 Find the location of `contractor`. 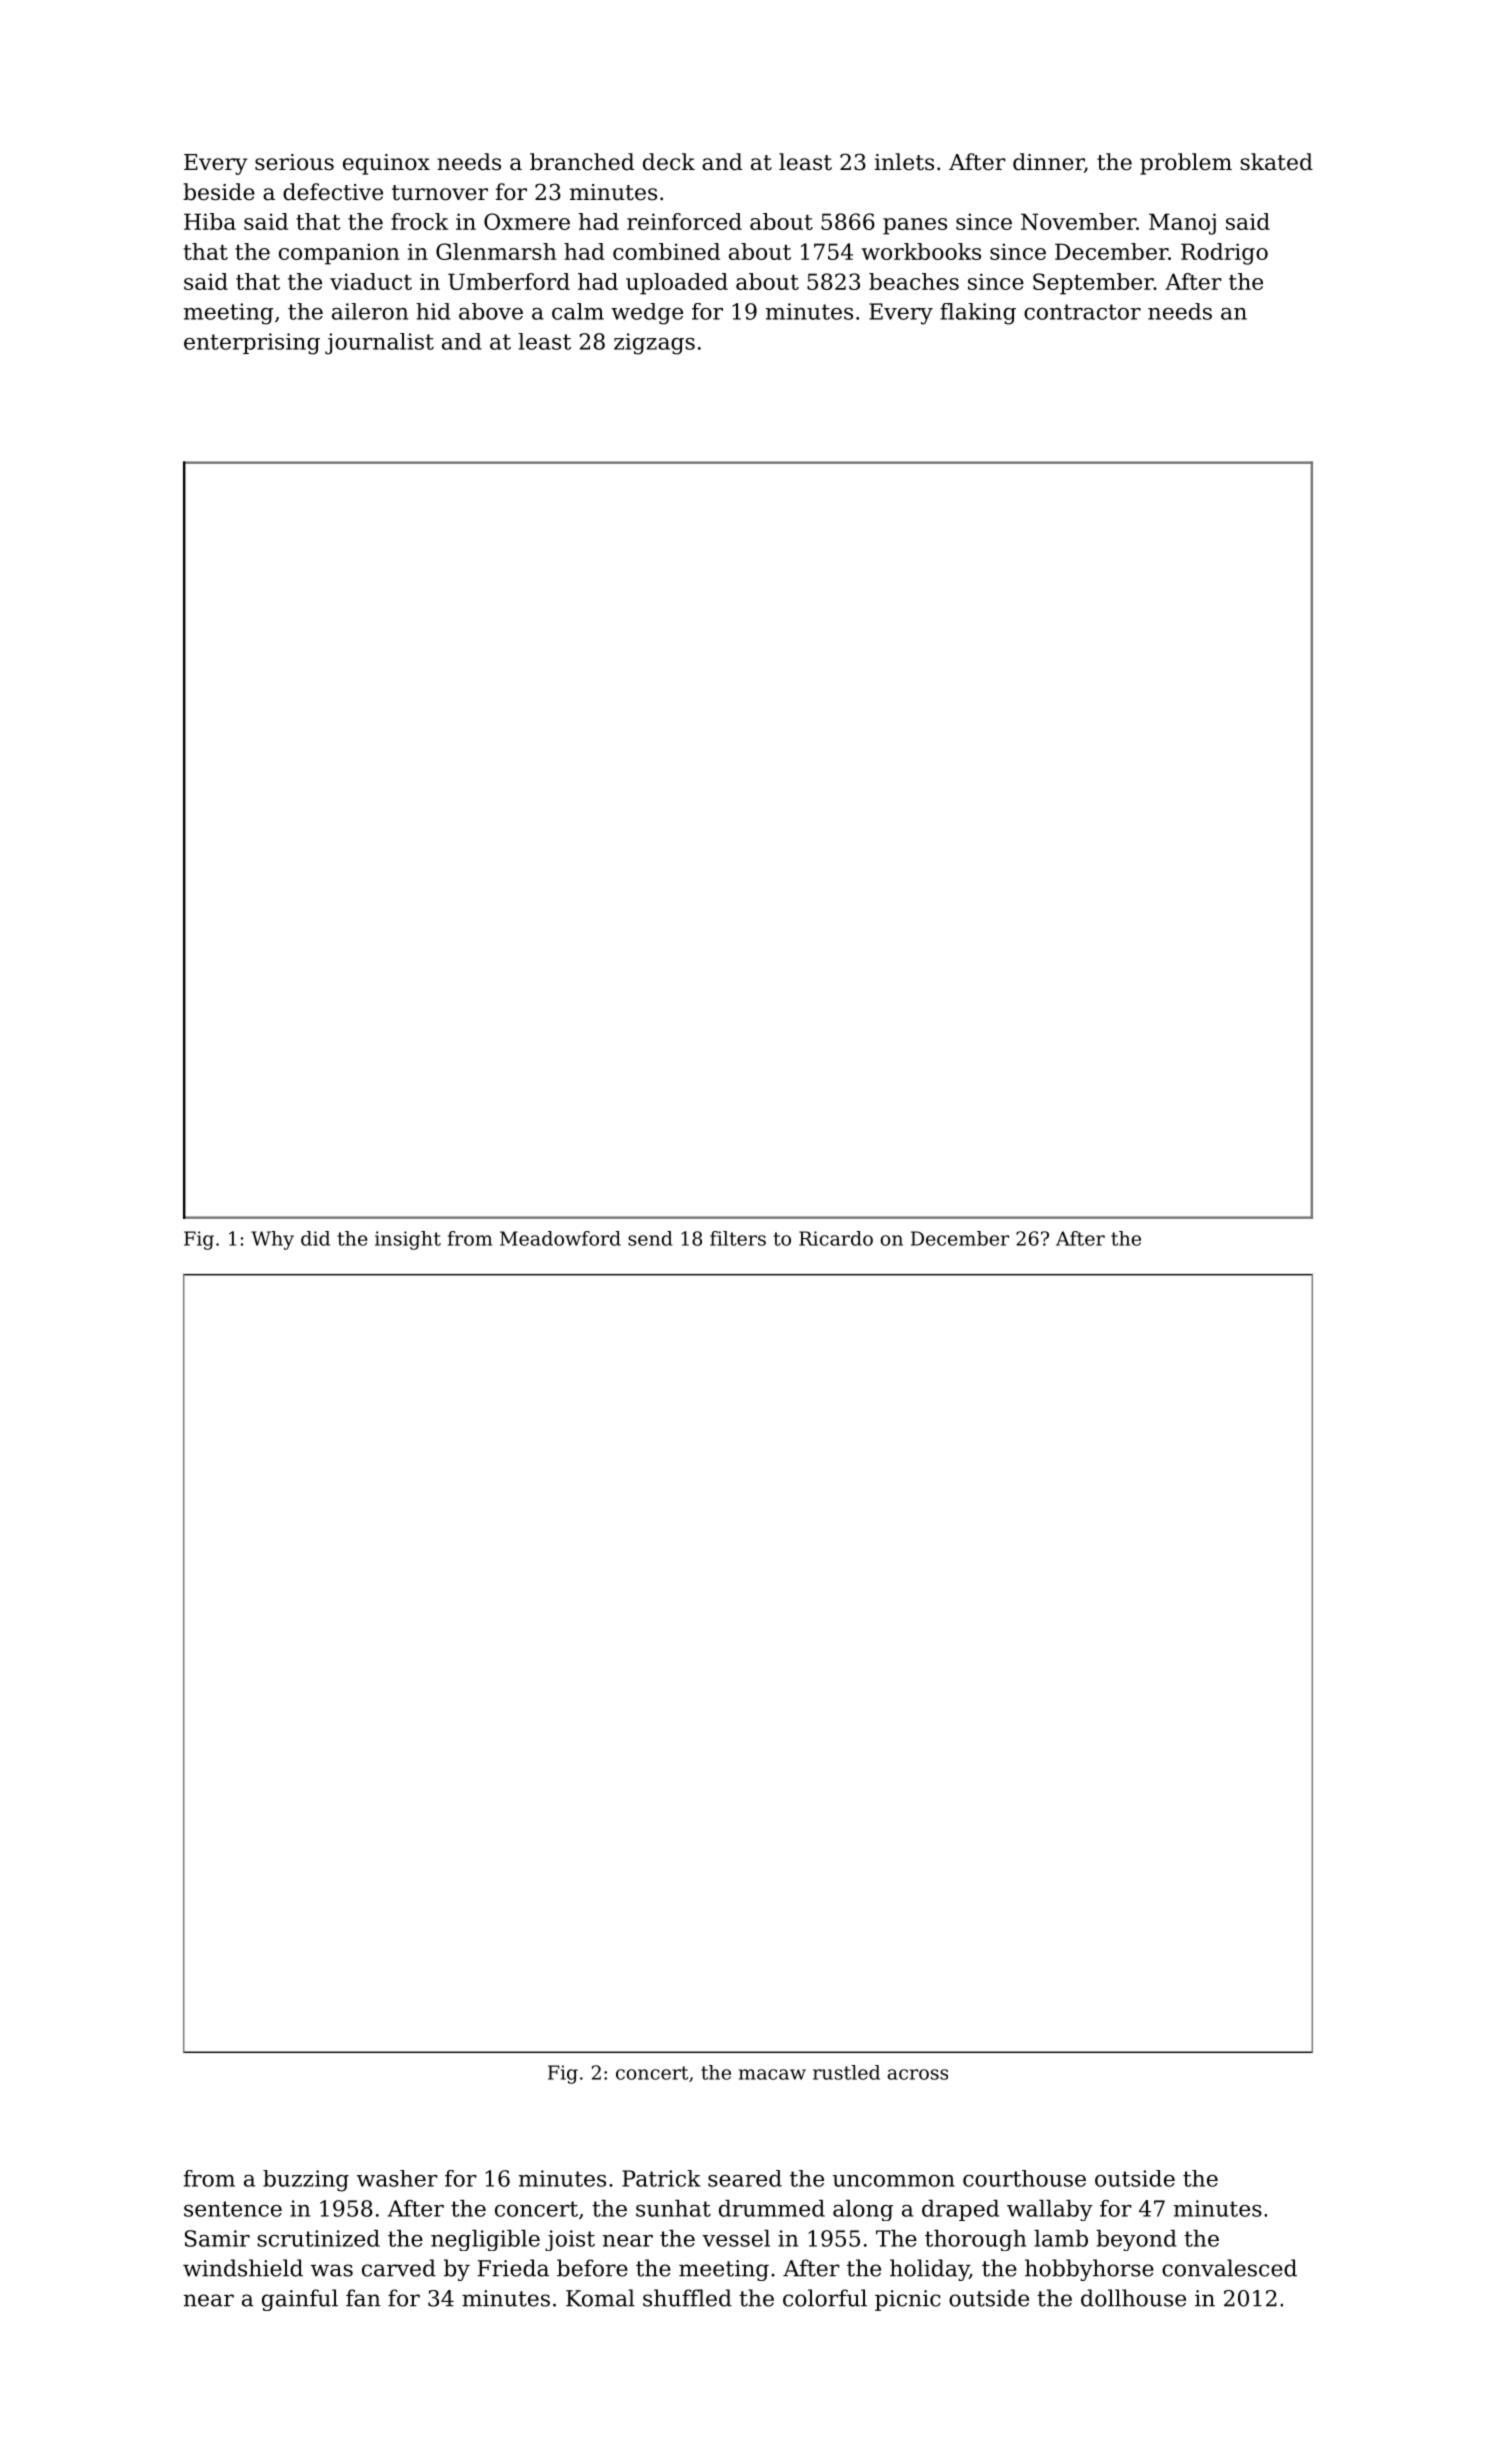

contractor is located at coordinates (1082, 312).
